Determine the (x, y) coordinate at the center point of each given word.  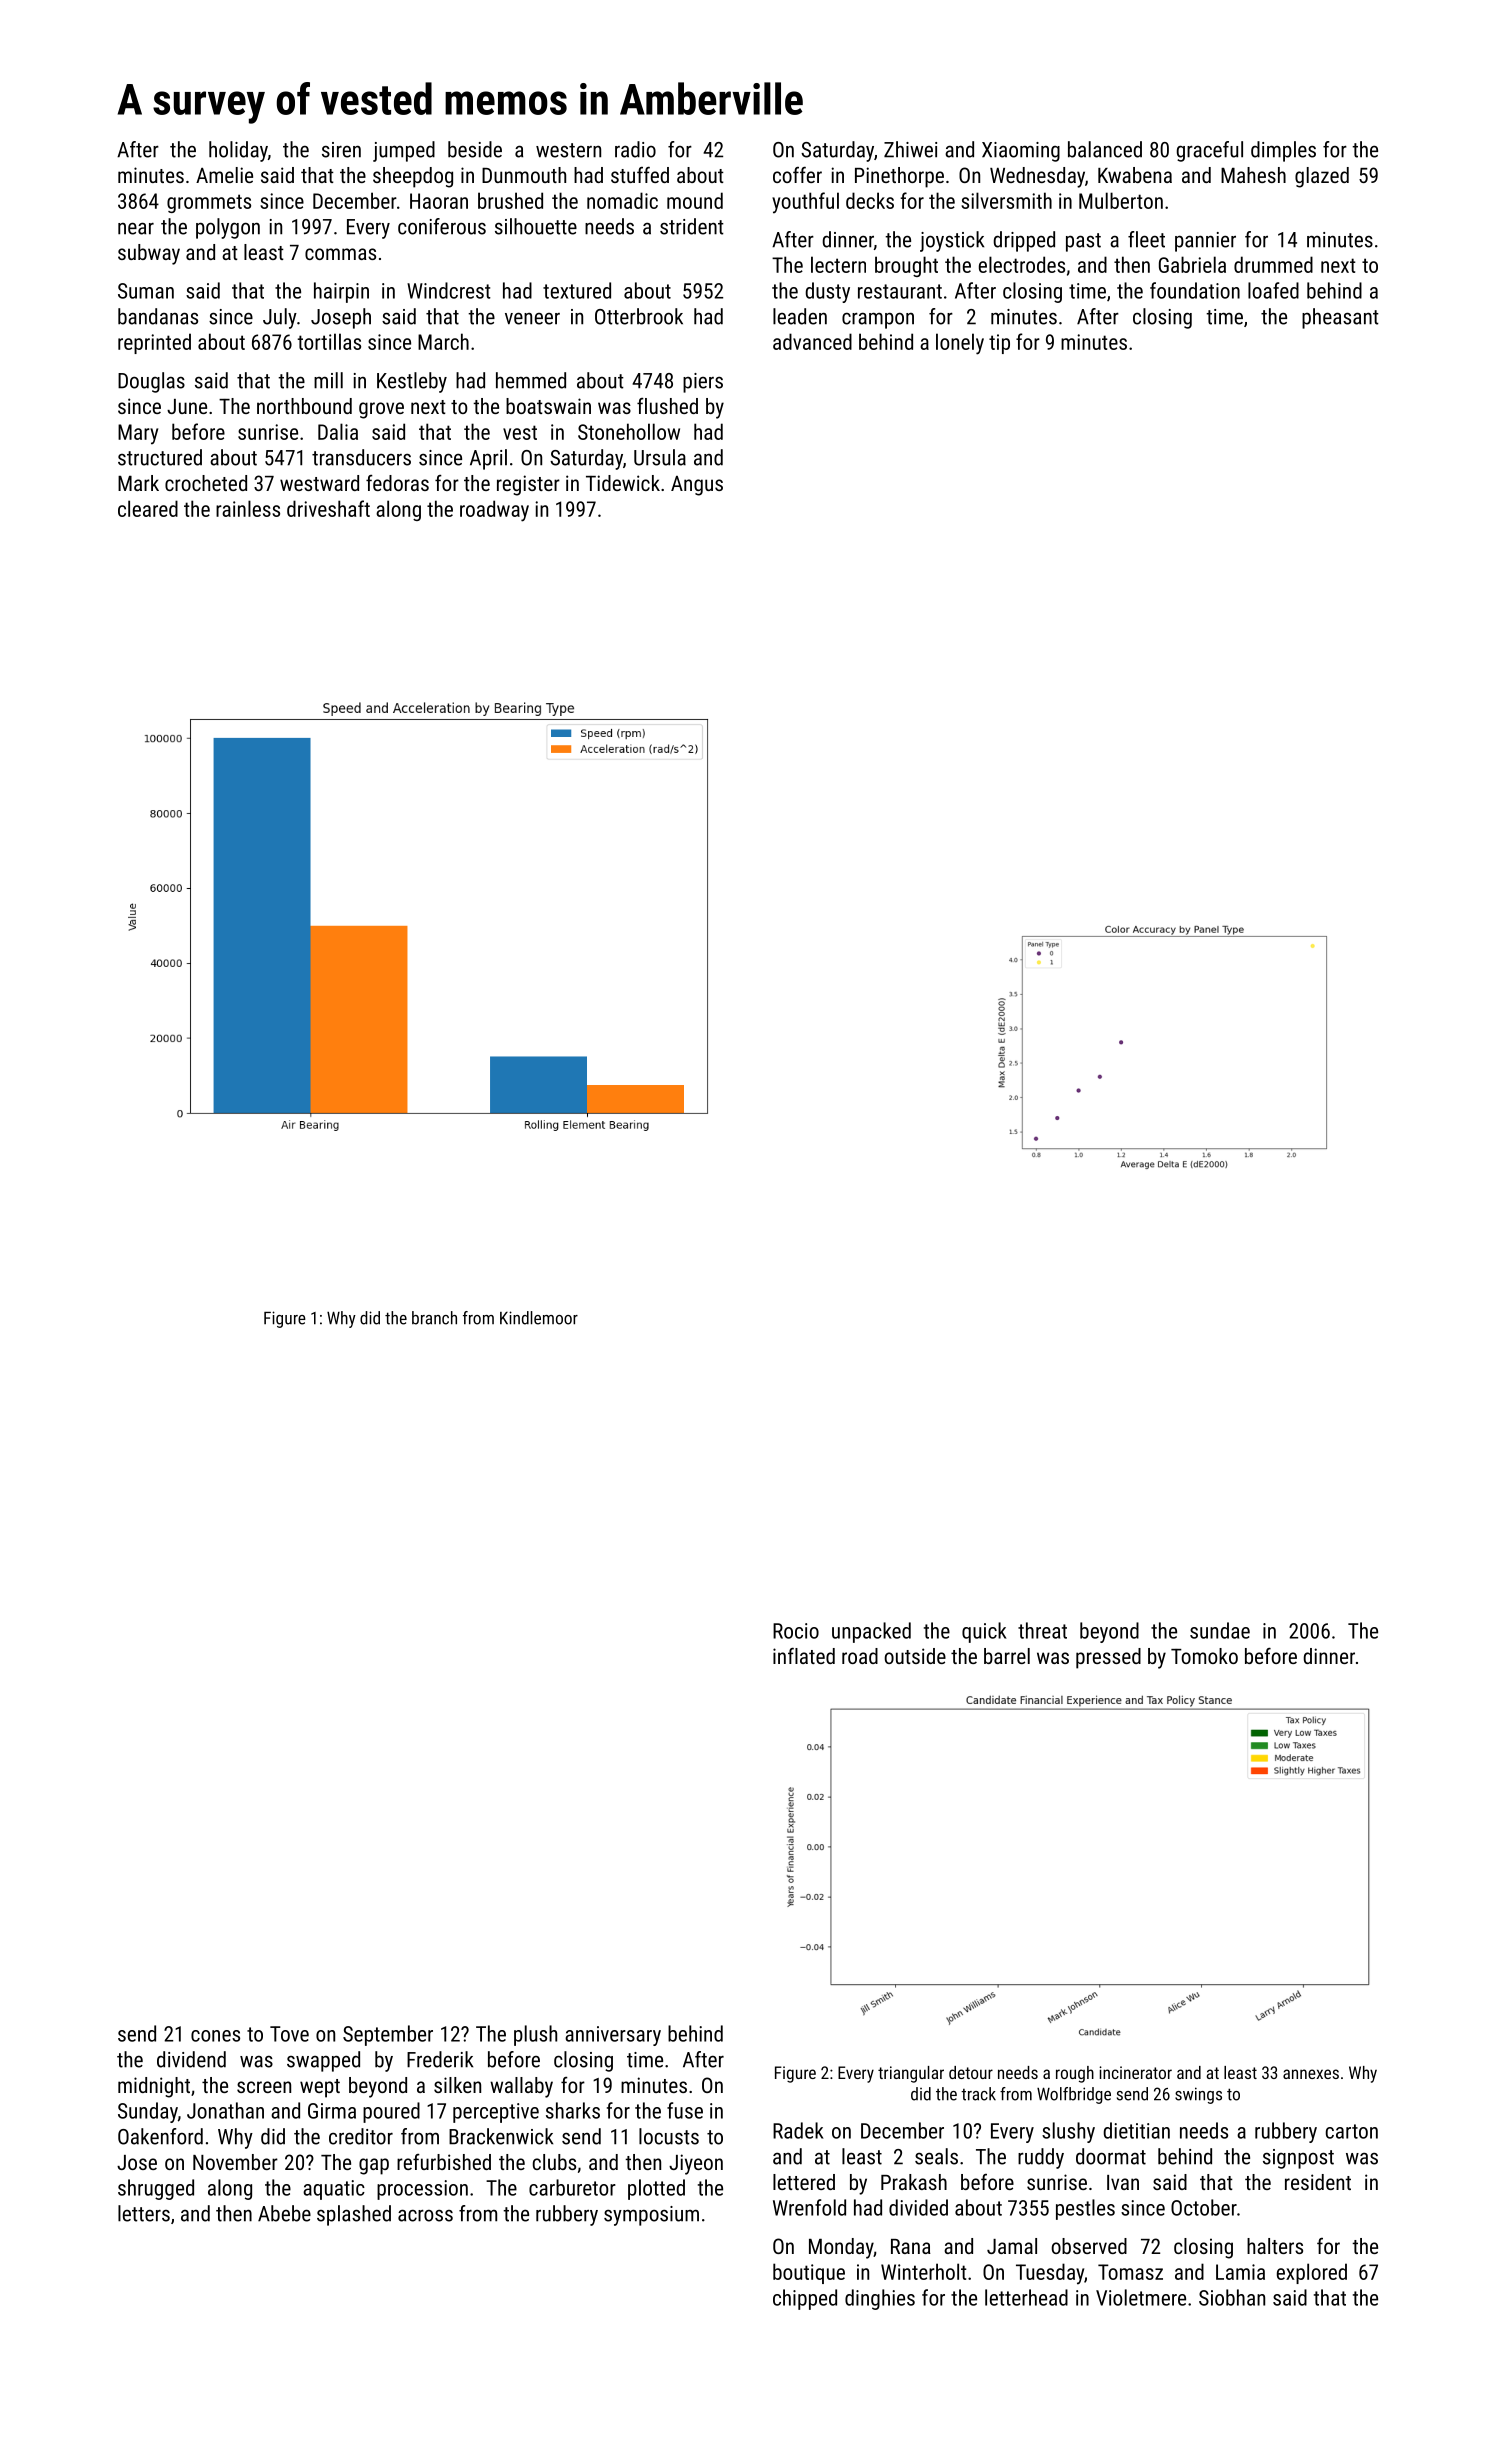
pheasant (1340, 318)
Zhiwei (910, 149)
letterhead (1026, 2297)
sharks (573, 2110)
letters (144, 2213)
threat (1042, 1630)
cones (215, 2036)
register (528, 485)
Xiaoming (1021, 152)
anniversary (613, 2036)
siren (341, 150)
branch (434, 1318)
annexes (1311, 2074)
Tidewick (623, 483)
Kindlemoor (539, 1318)
